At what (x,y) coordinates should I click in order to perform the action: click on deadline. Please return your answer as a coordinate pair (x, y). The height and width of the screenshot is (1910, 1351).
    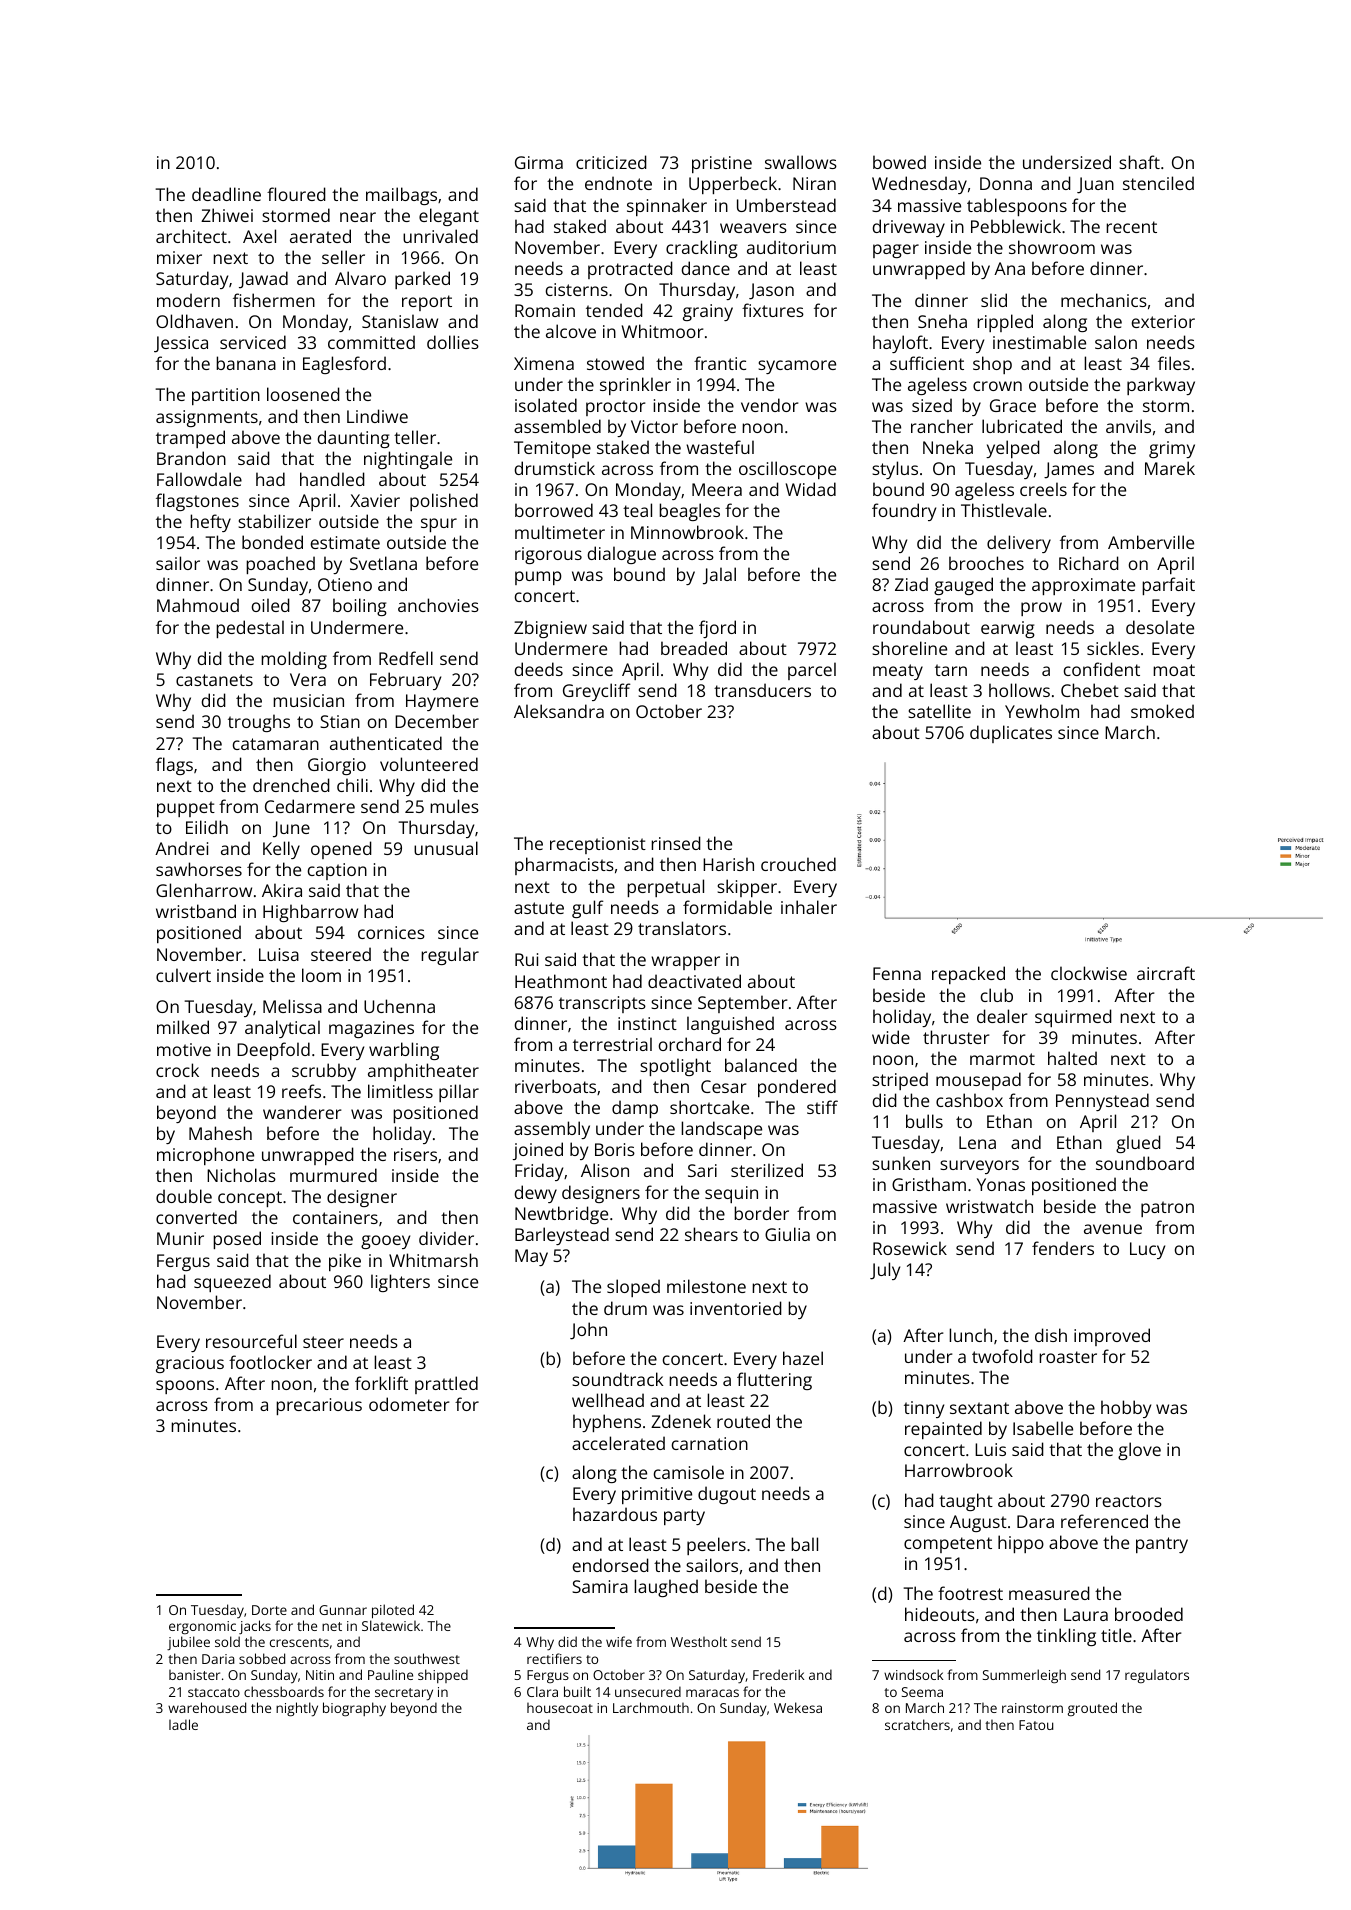
    Looking at the image, I should click on (226, 194).
